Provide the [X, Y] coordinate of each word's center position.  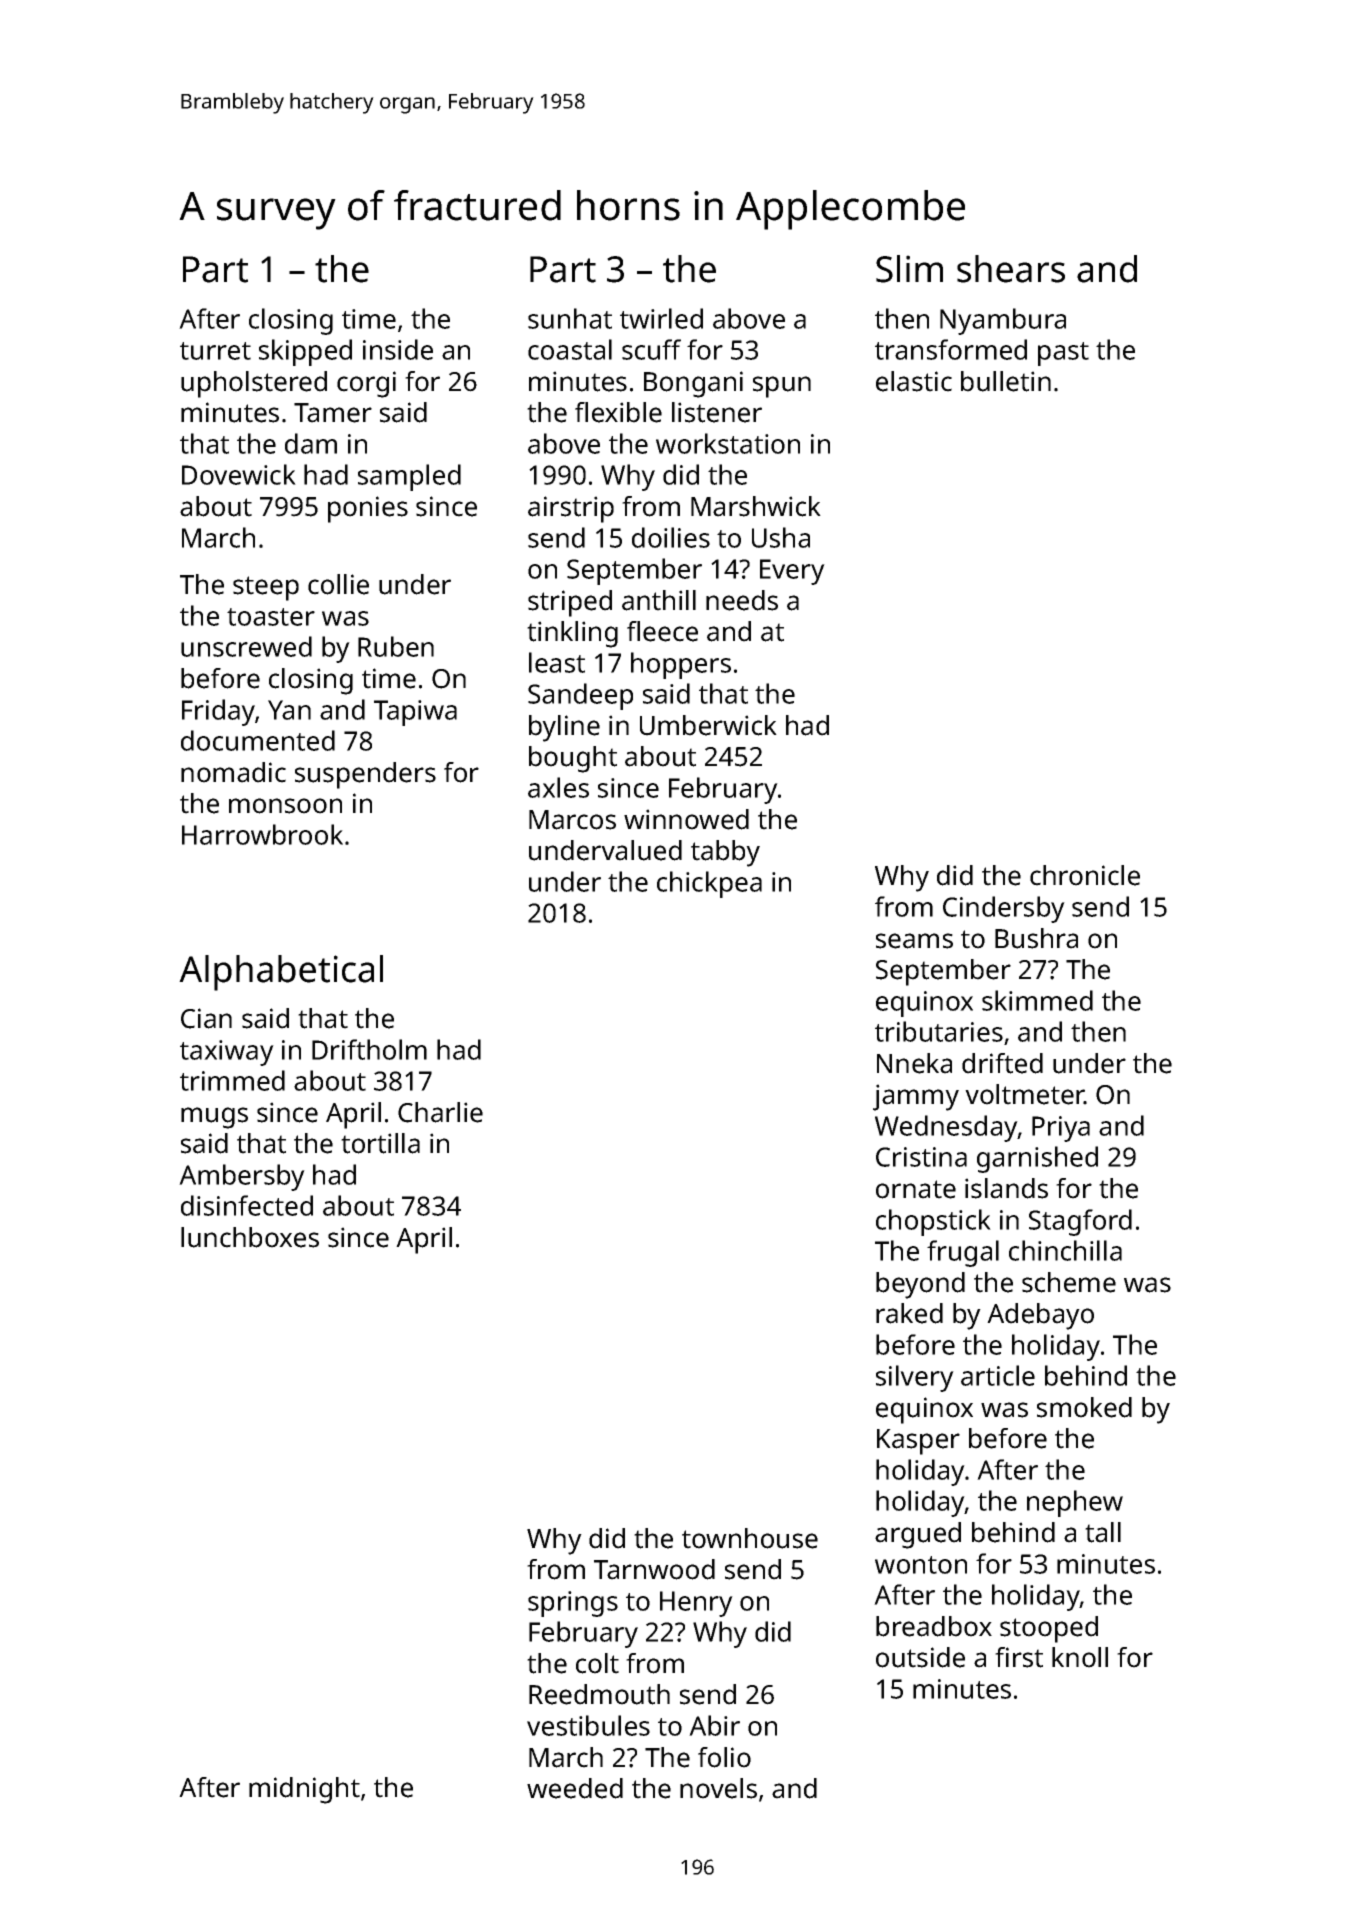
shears [1011, 269]
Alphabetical [281, 973]
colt [597, 1663]
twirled [661, 318]
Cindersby [1004, 909]
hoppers [681, 665]
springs [573, 1604]
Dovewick [239, 474]
